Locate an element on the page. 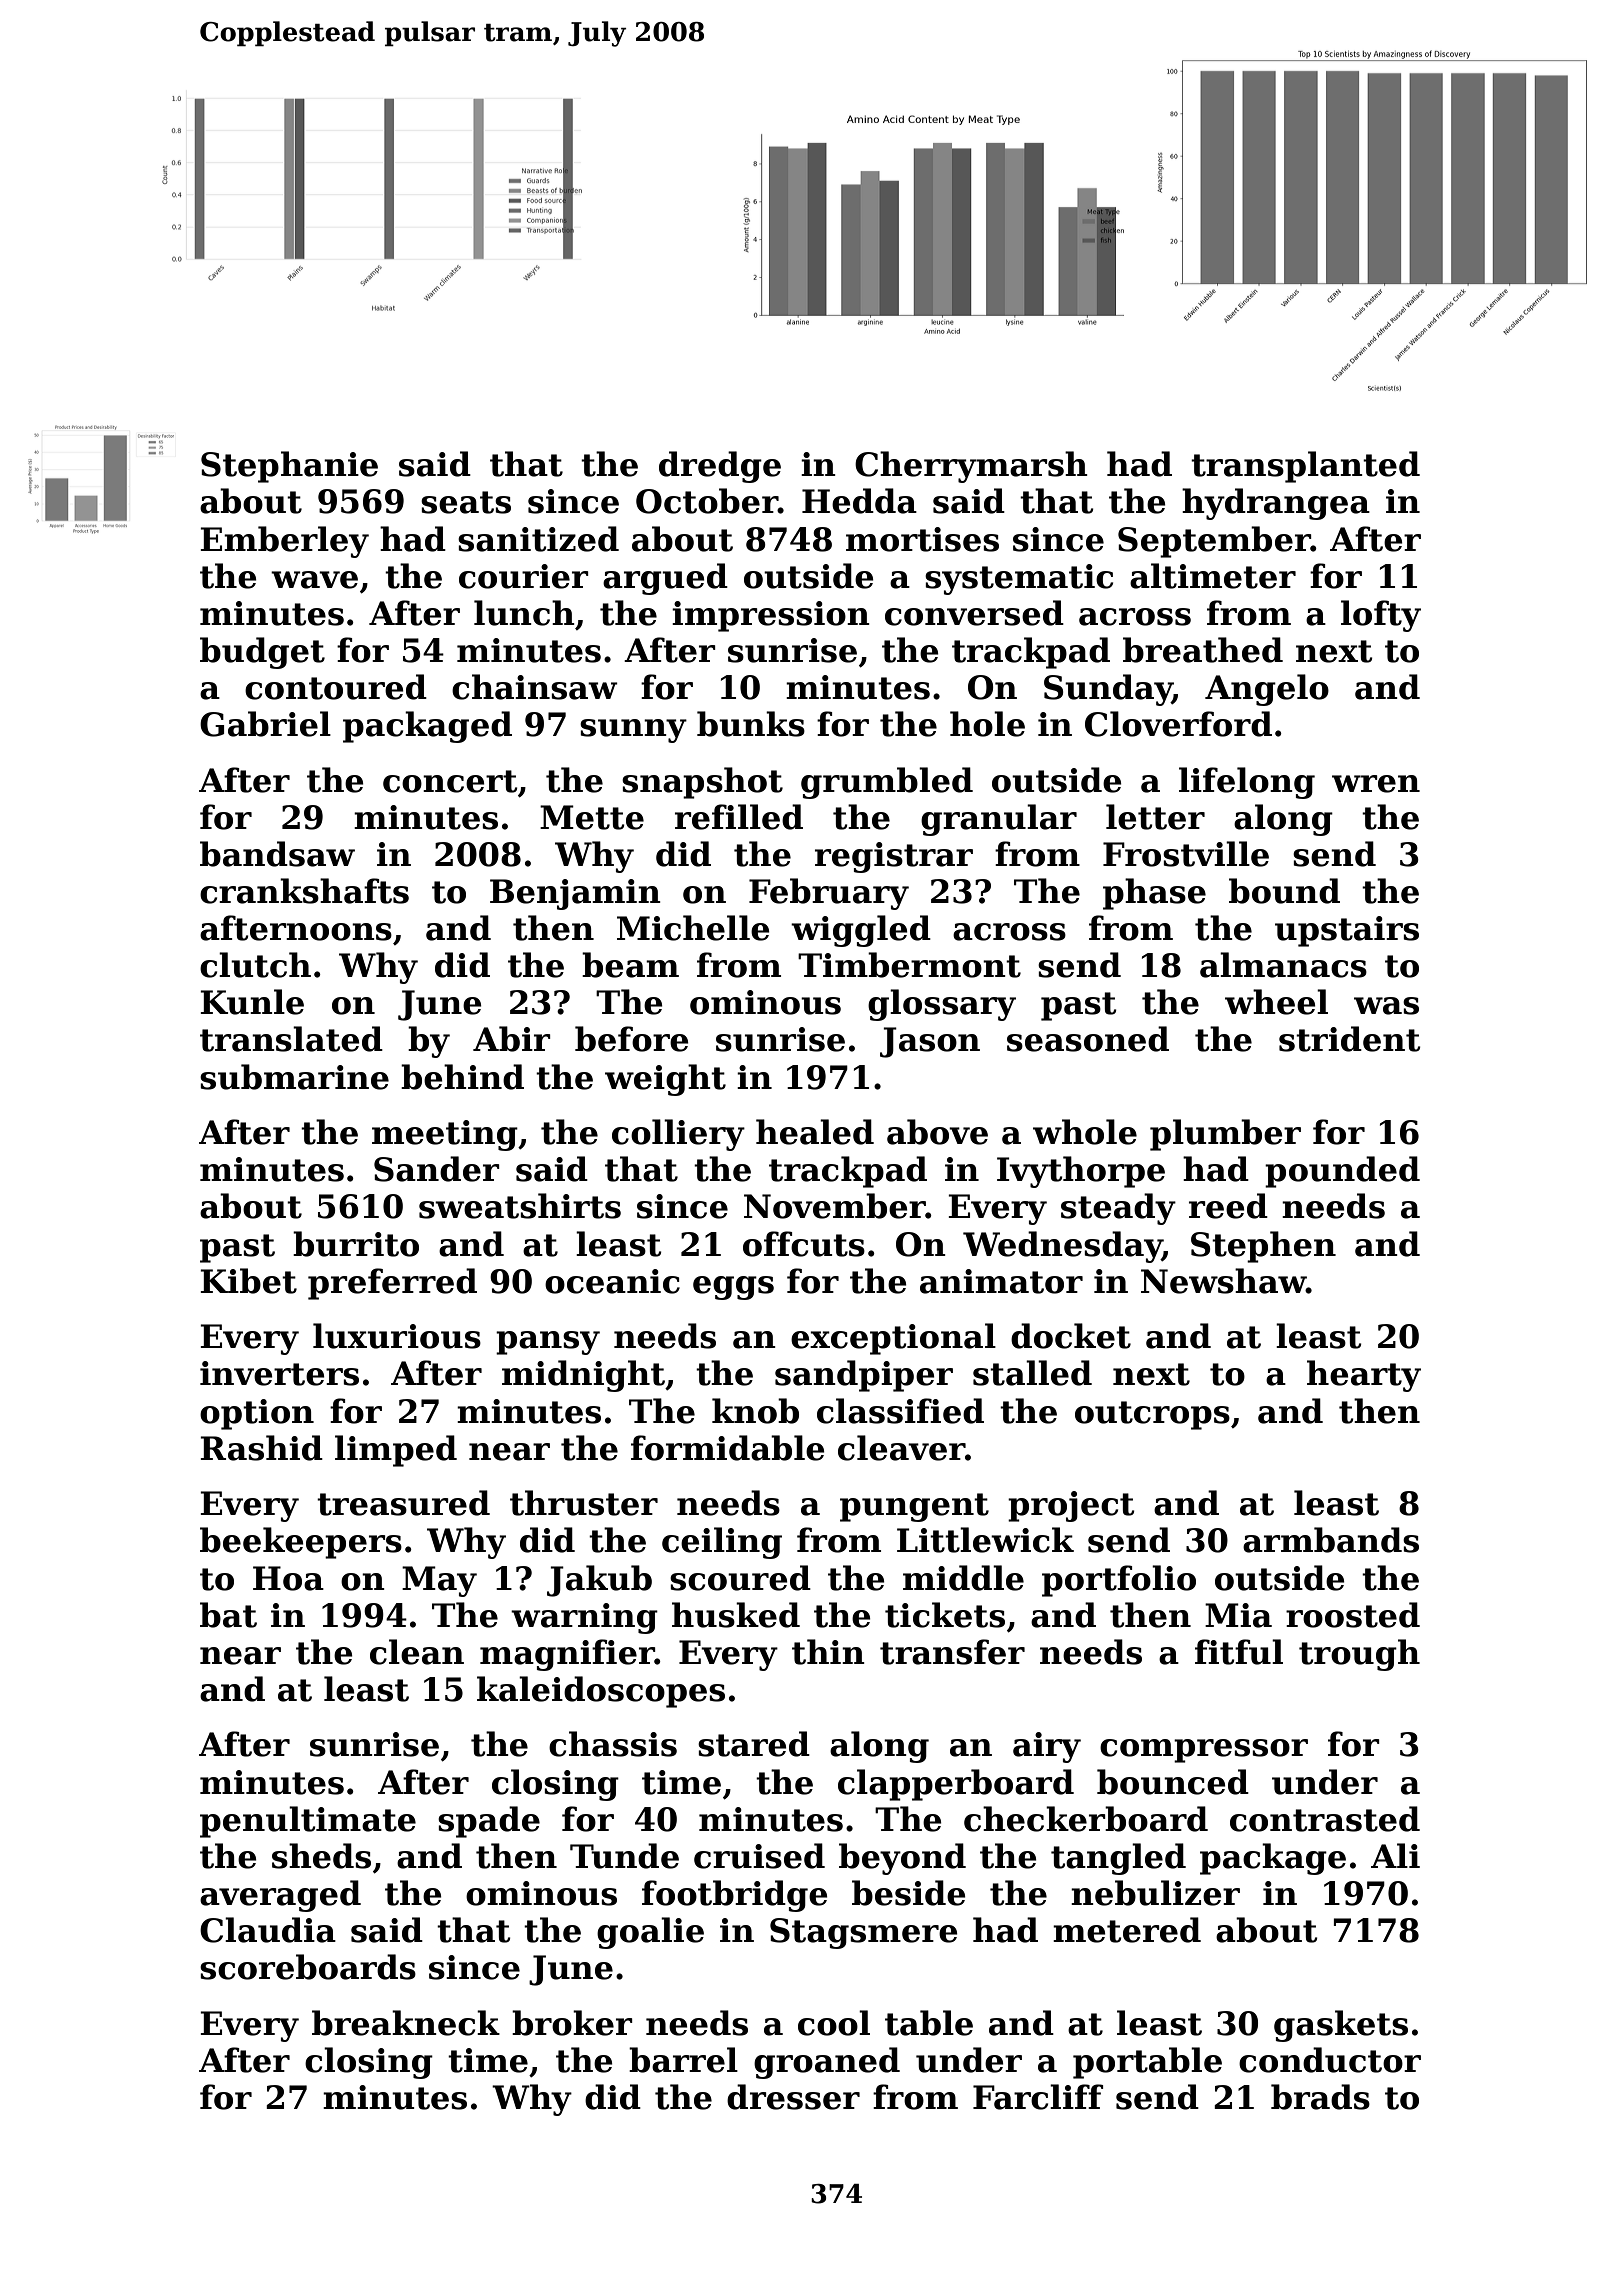 This page has height=2292, width=1620. scoured is located at coordinates (740, 1578).
